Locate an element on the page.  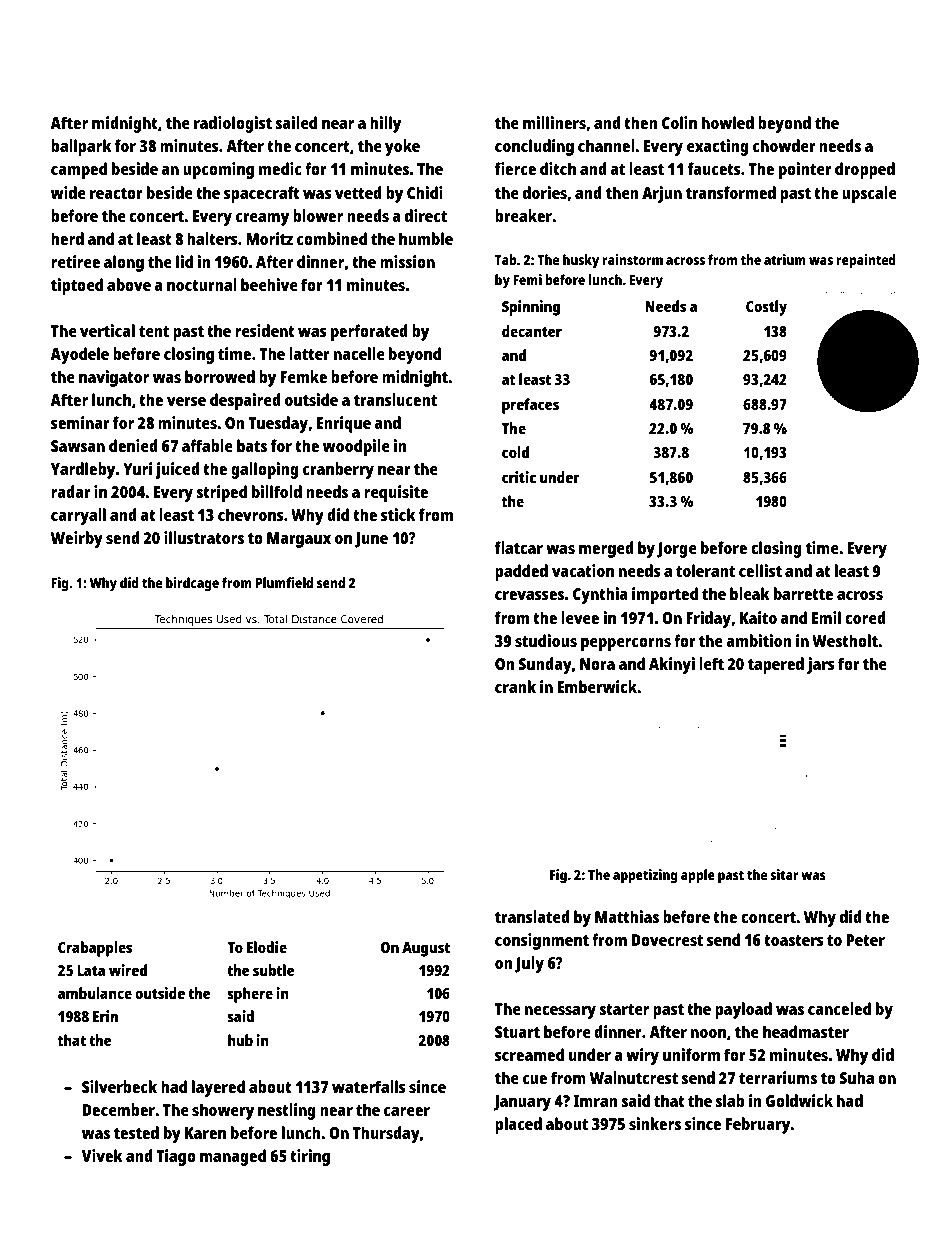
crevasses is located at coordinates (529, 595).
